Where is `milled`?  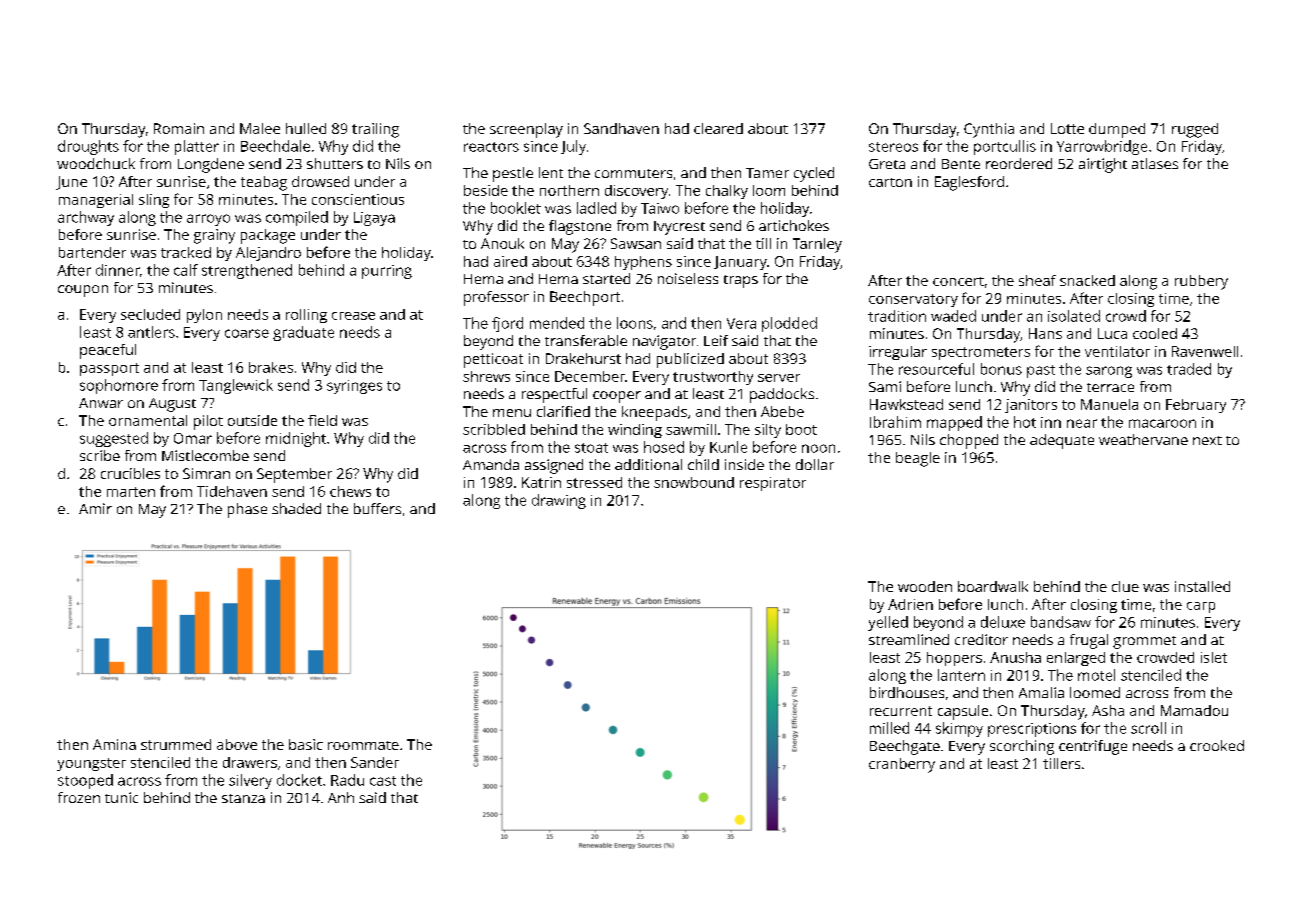 milled is located at coordinates (889, 728).
